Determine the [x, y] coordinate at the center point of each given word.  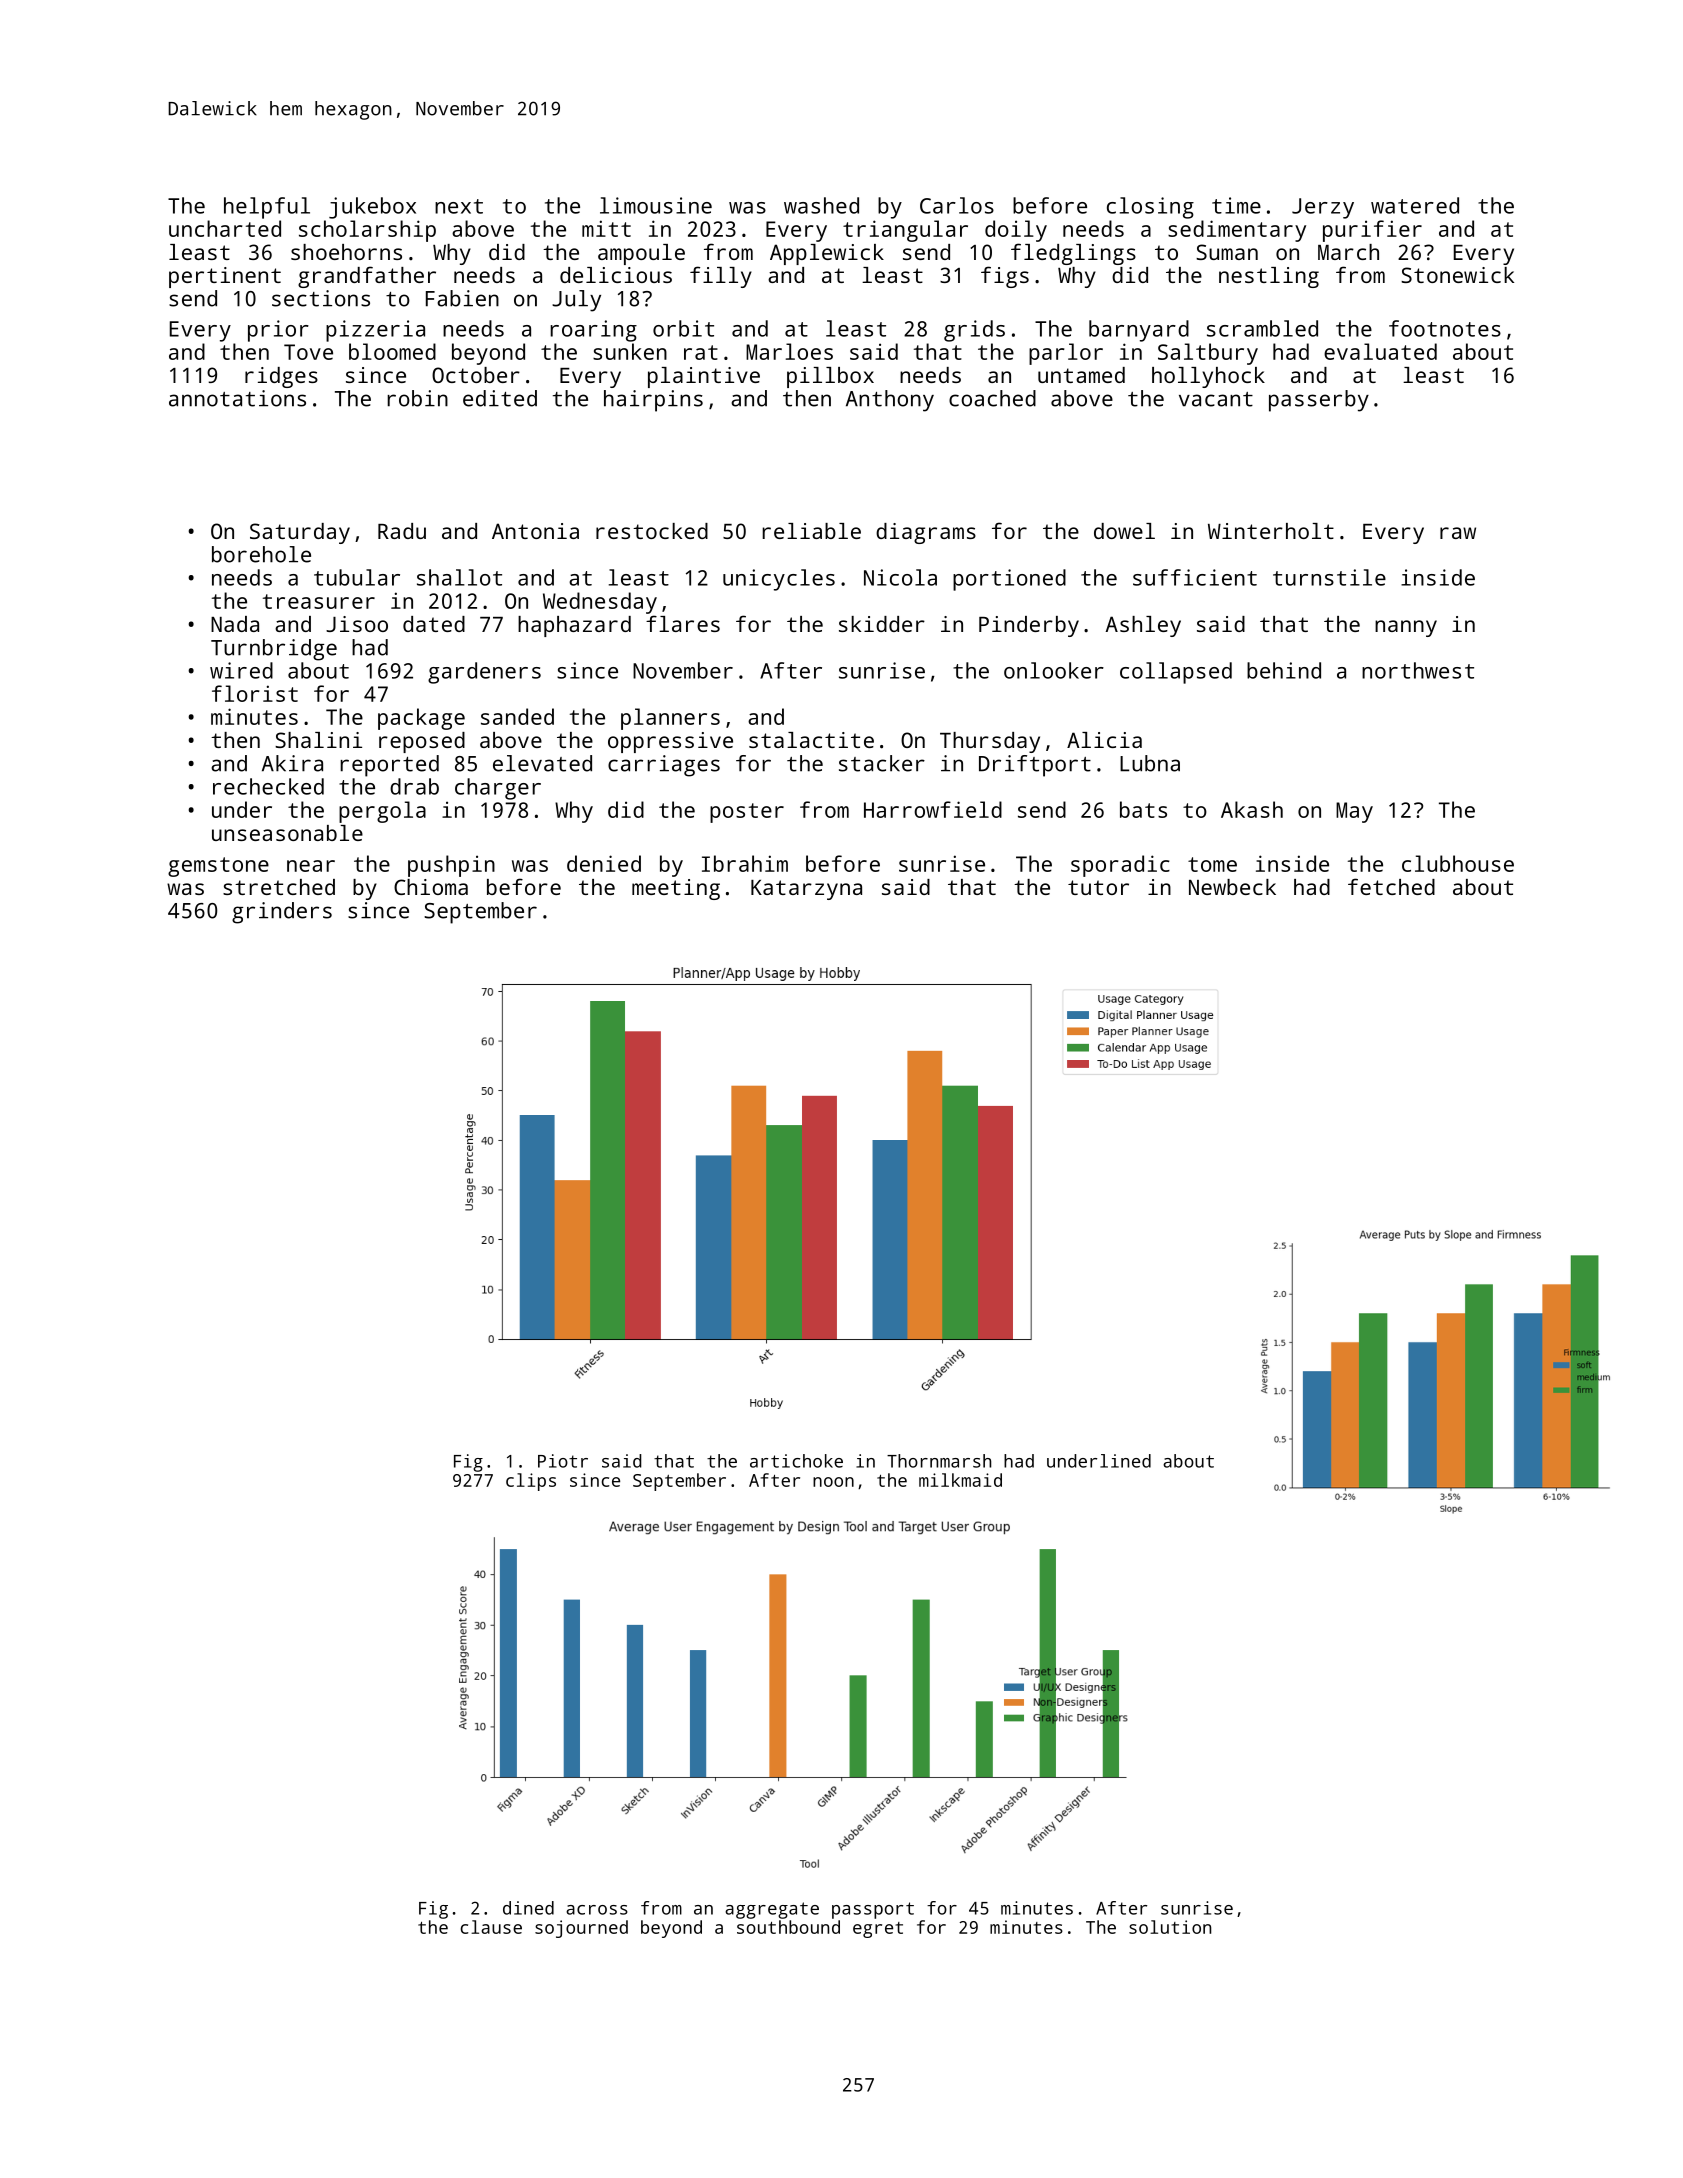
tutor [1098, 887]
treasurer [319, 601]
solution [1170, 1927]
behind [1284, 670]
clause [491, 1927]
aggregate [772, 1910]
